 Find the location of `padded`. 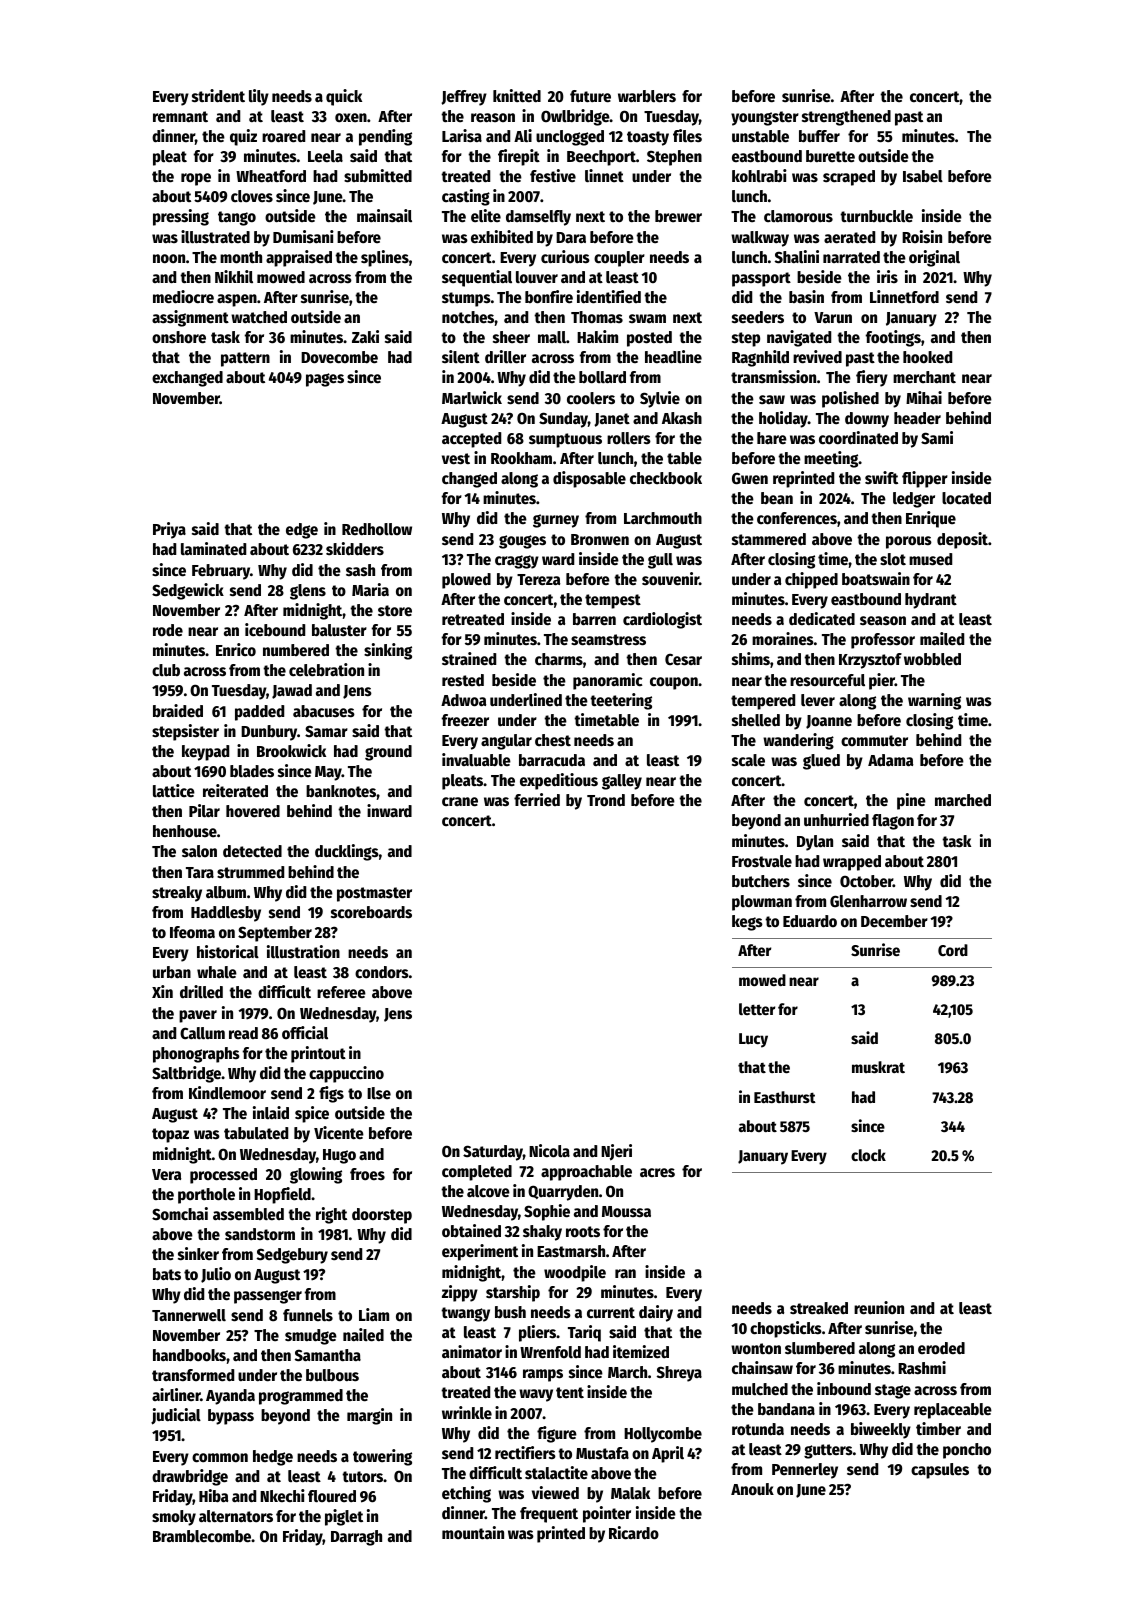

padded is located at coordinates (259, 713).
